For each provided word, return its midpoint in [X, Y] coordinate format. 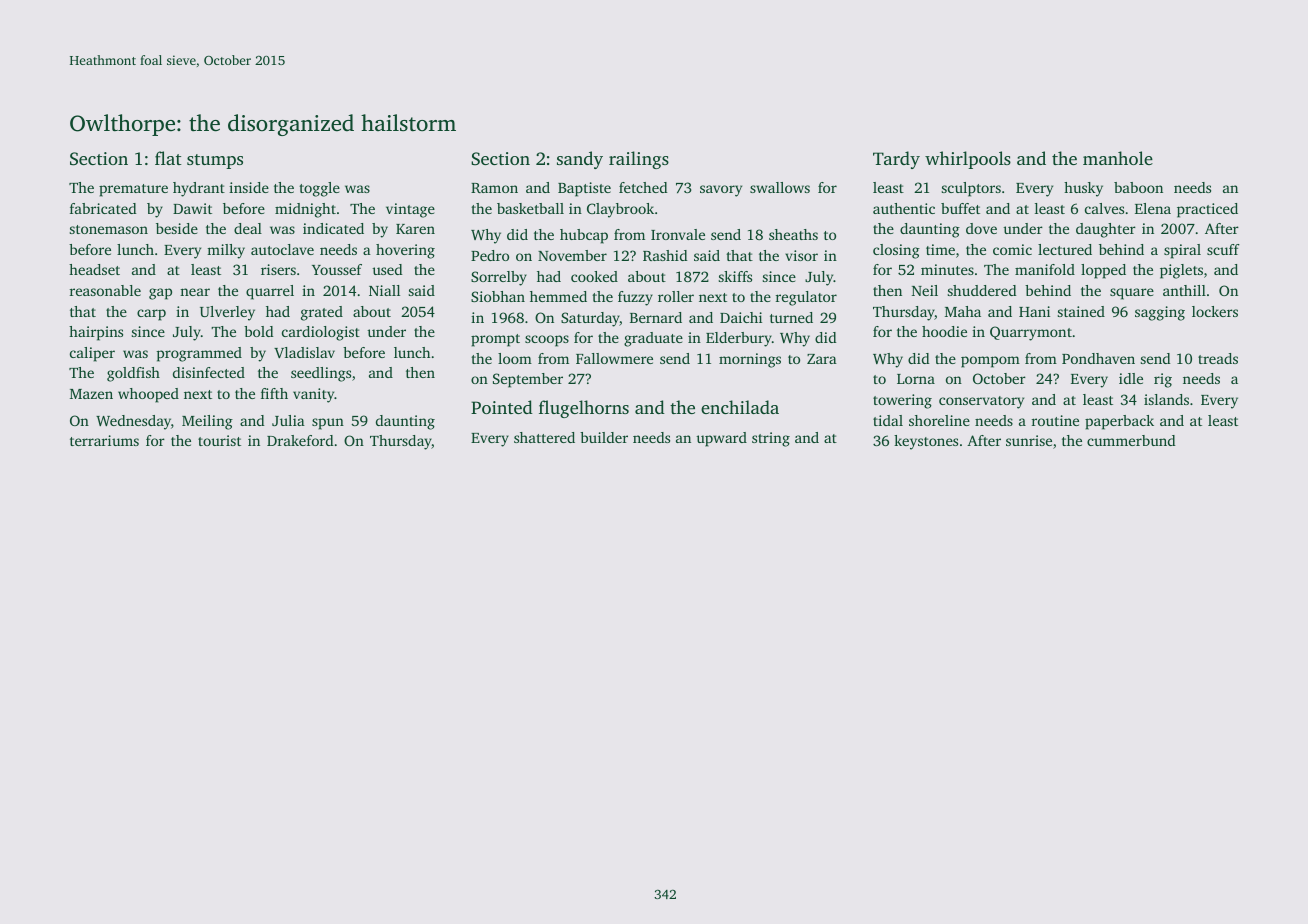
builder [604, 437]
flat [168, 158]
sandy [580, 160]
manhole [1118, 158]
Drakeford [300, 440]
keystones [926, 442]
